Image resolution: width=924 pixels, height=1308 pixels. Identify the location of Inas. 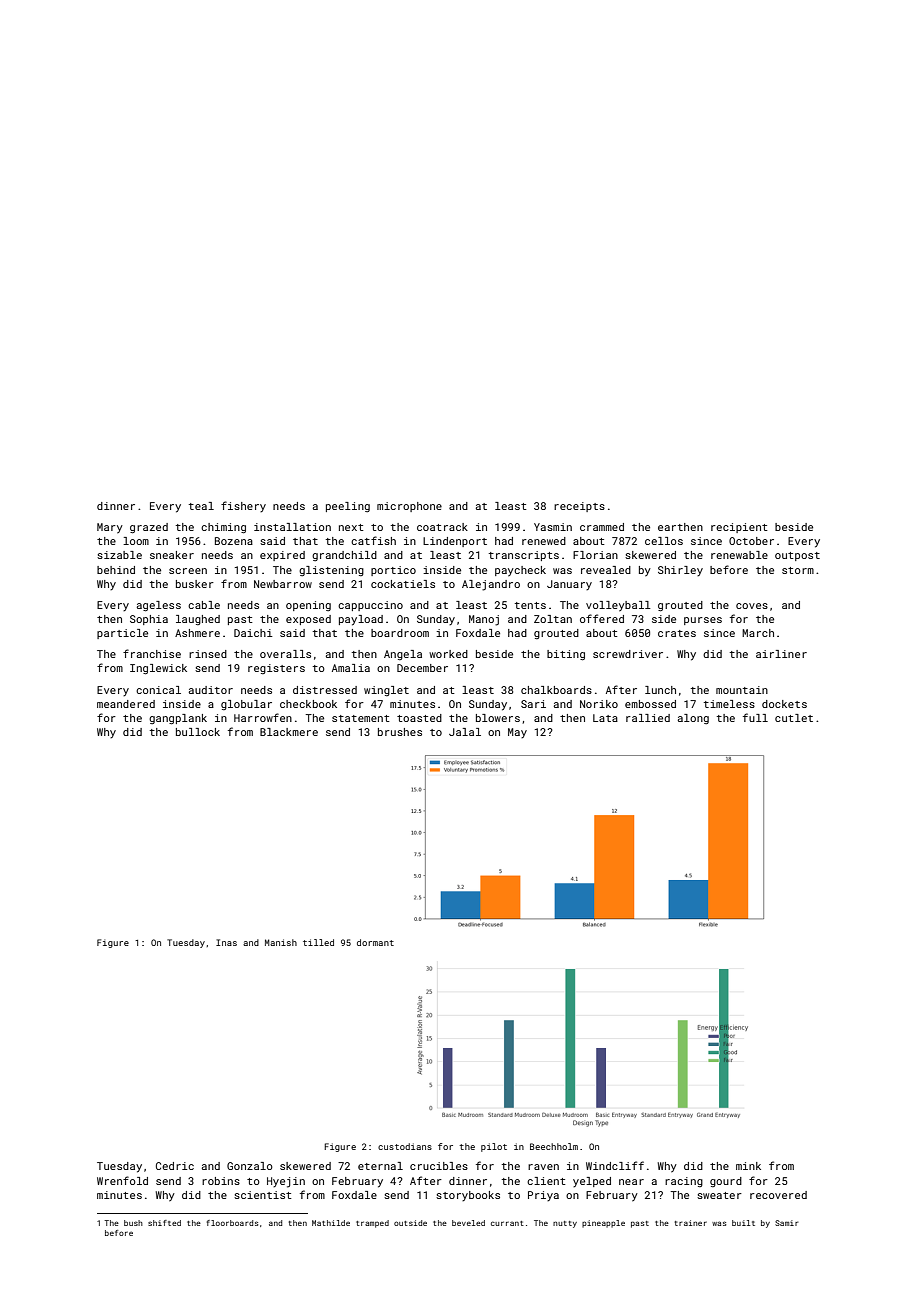
(226, 942).
